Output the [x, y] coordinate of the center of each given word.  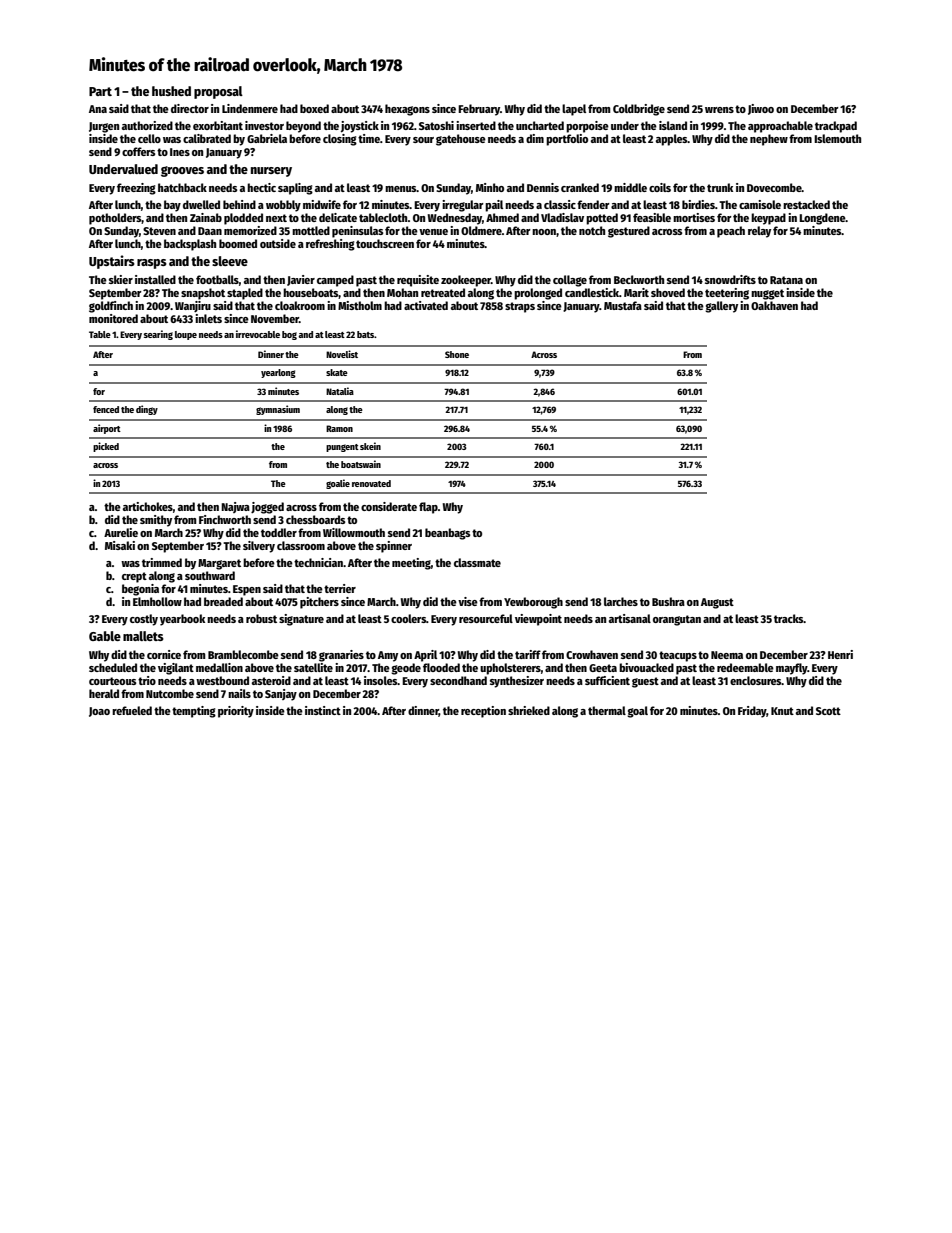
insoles [381, 680]
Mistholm [360, 305]
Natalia [340, 391]
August [717, 603]
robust [261, 618]
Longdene [822, 219]
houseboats [311, 293]
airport [107, 429]
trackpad [836, 127]
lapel [574, 110]
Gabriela [267, 138]
